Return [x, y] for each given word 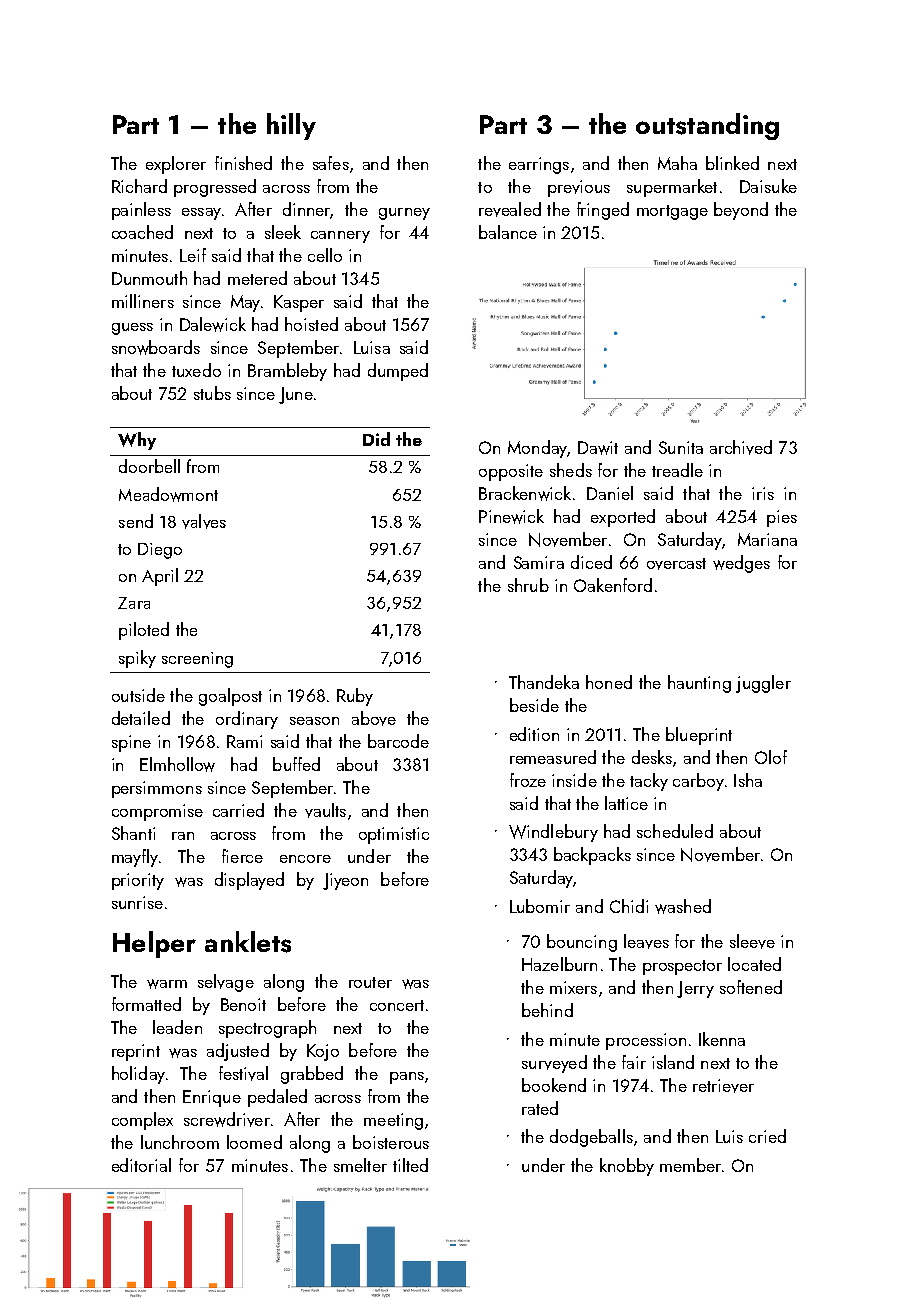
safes [331, 163]
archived [741, 447]
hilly [291, 126]
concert [397, 1005]
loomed [254, 1142]
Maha [677, 163]
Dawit [598, 448]
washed [683, 906]
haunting [699, 684]
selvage [226, 983]
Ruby [355, 697]
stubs [212, 393]
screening [197, 660]
